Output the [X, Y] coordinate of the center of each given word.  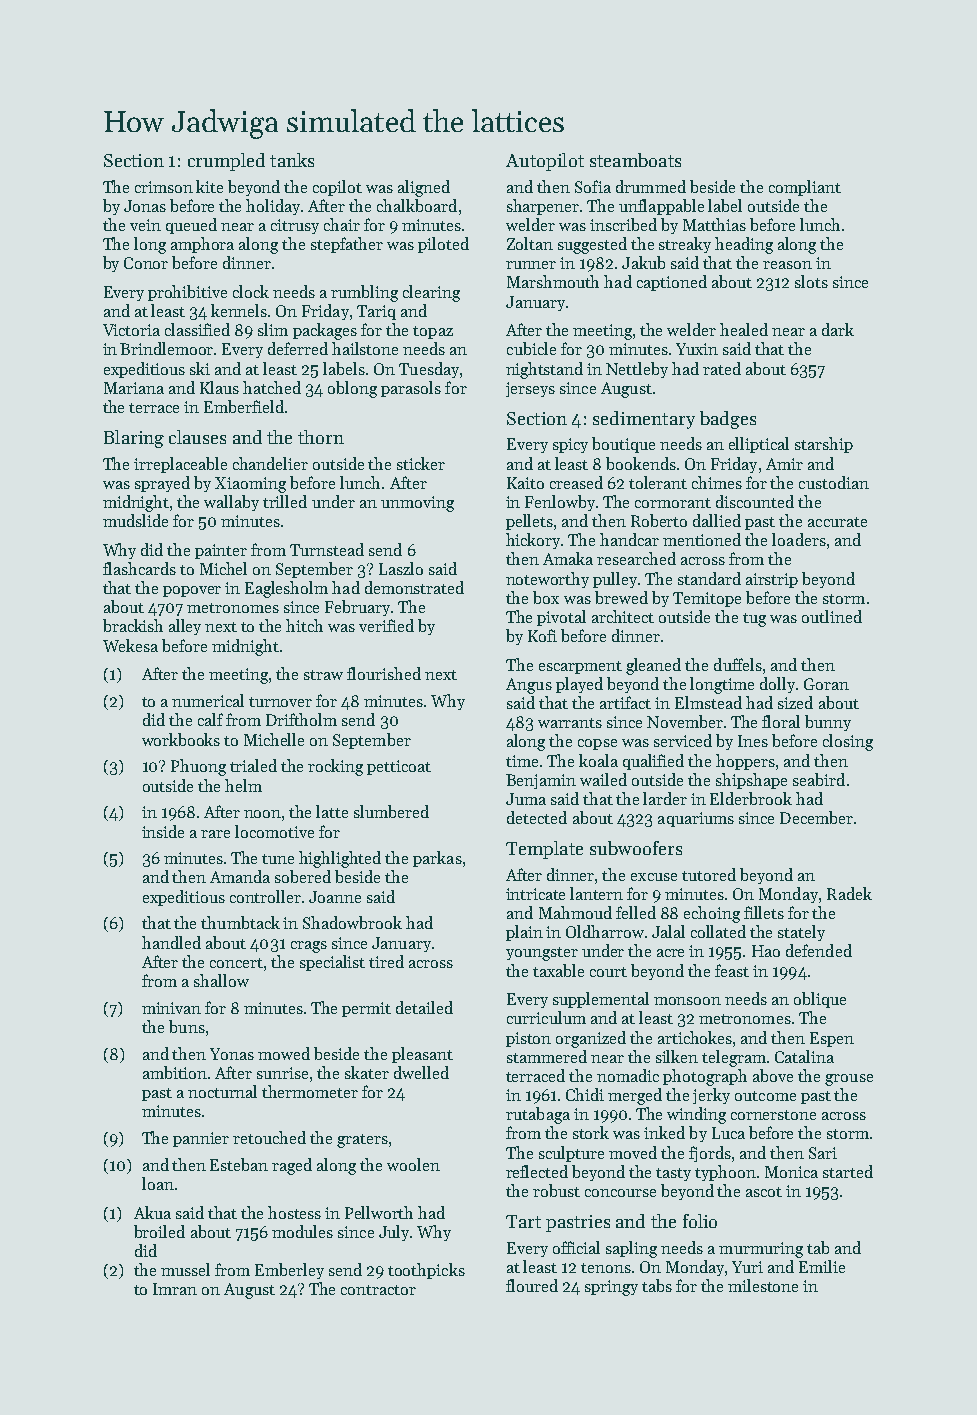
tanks [292, 160]
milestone [763, 1285]
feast [732, 970]
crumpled [226, 162]
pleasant [422, 1055]
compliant [805, 188]
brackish [133, 625]
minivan [171, 1008]
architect [623, 616]
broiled [159, 1231]
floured [532, 1285]
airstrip [772, 580]
